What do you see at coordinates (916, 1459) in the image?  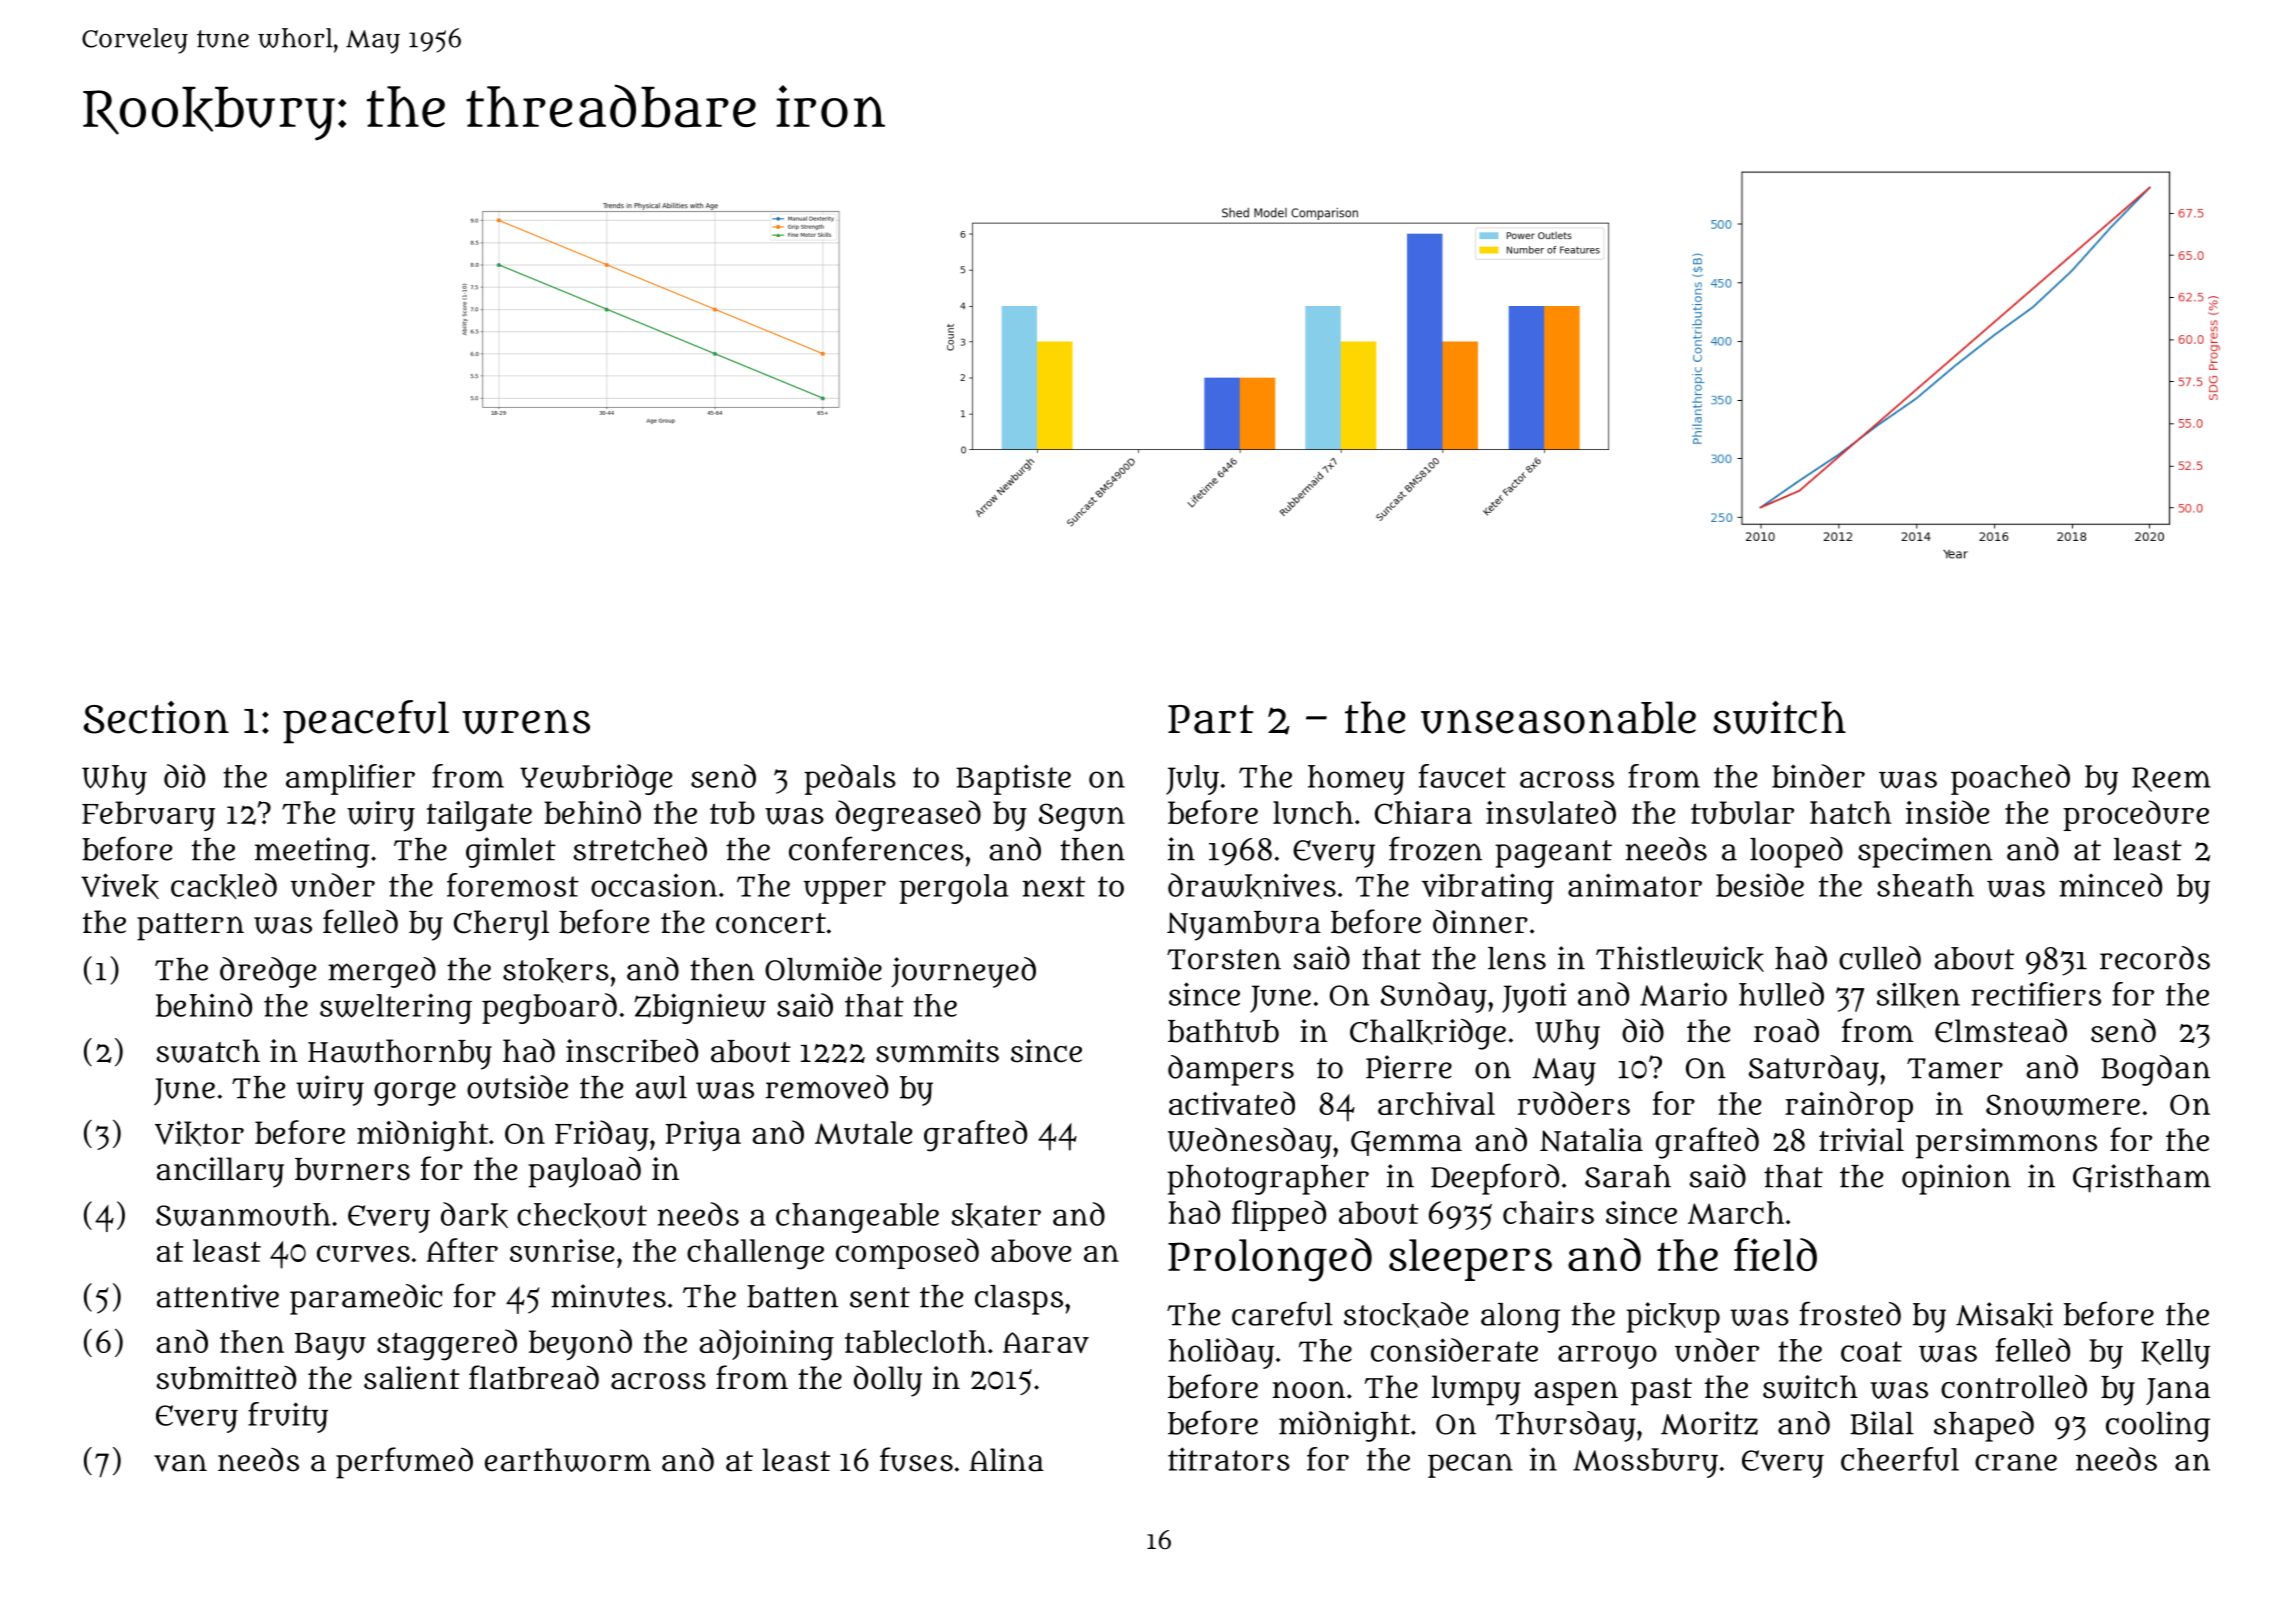 I see `fuses` at bounding box center [916, 1459].
